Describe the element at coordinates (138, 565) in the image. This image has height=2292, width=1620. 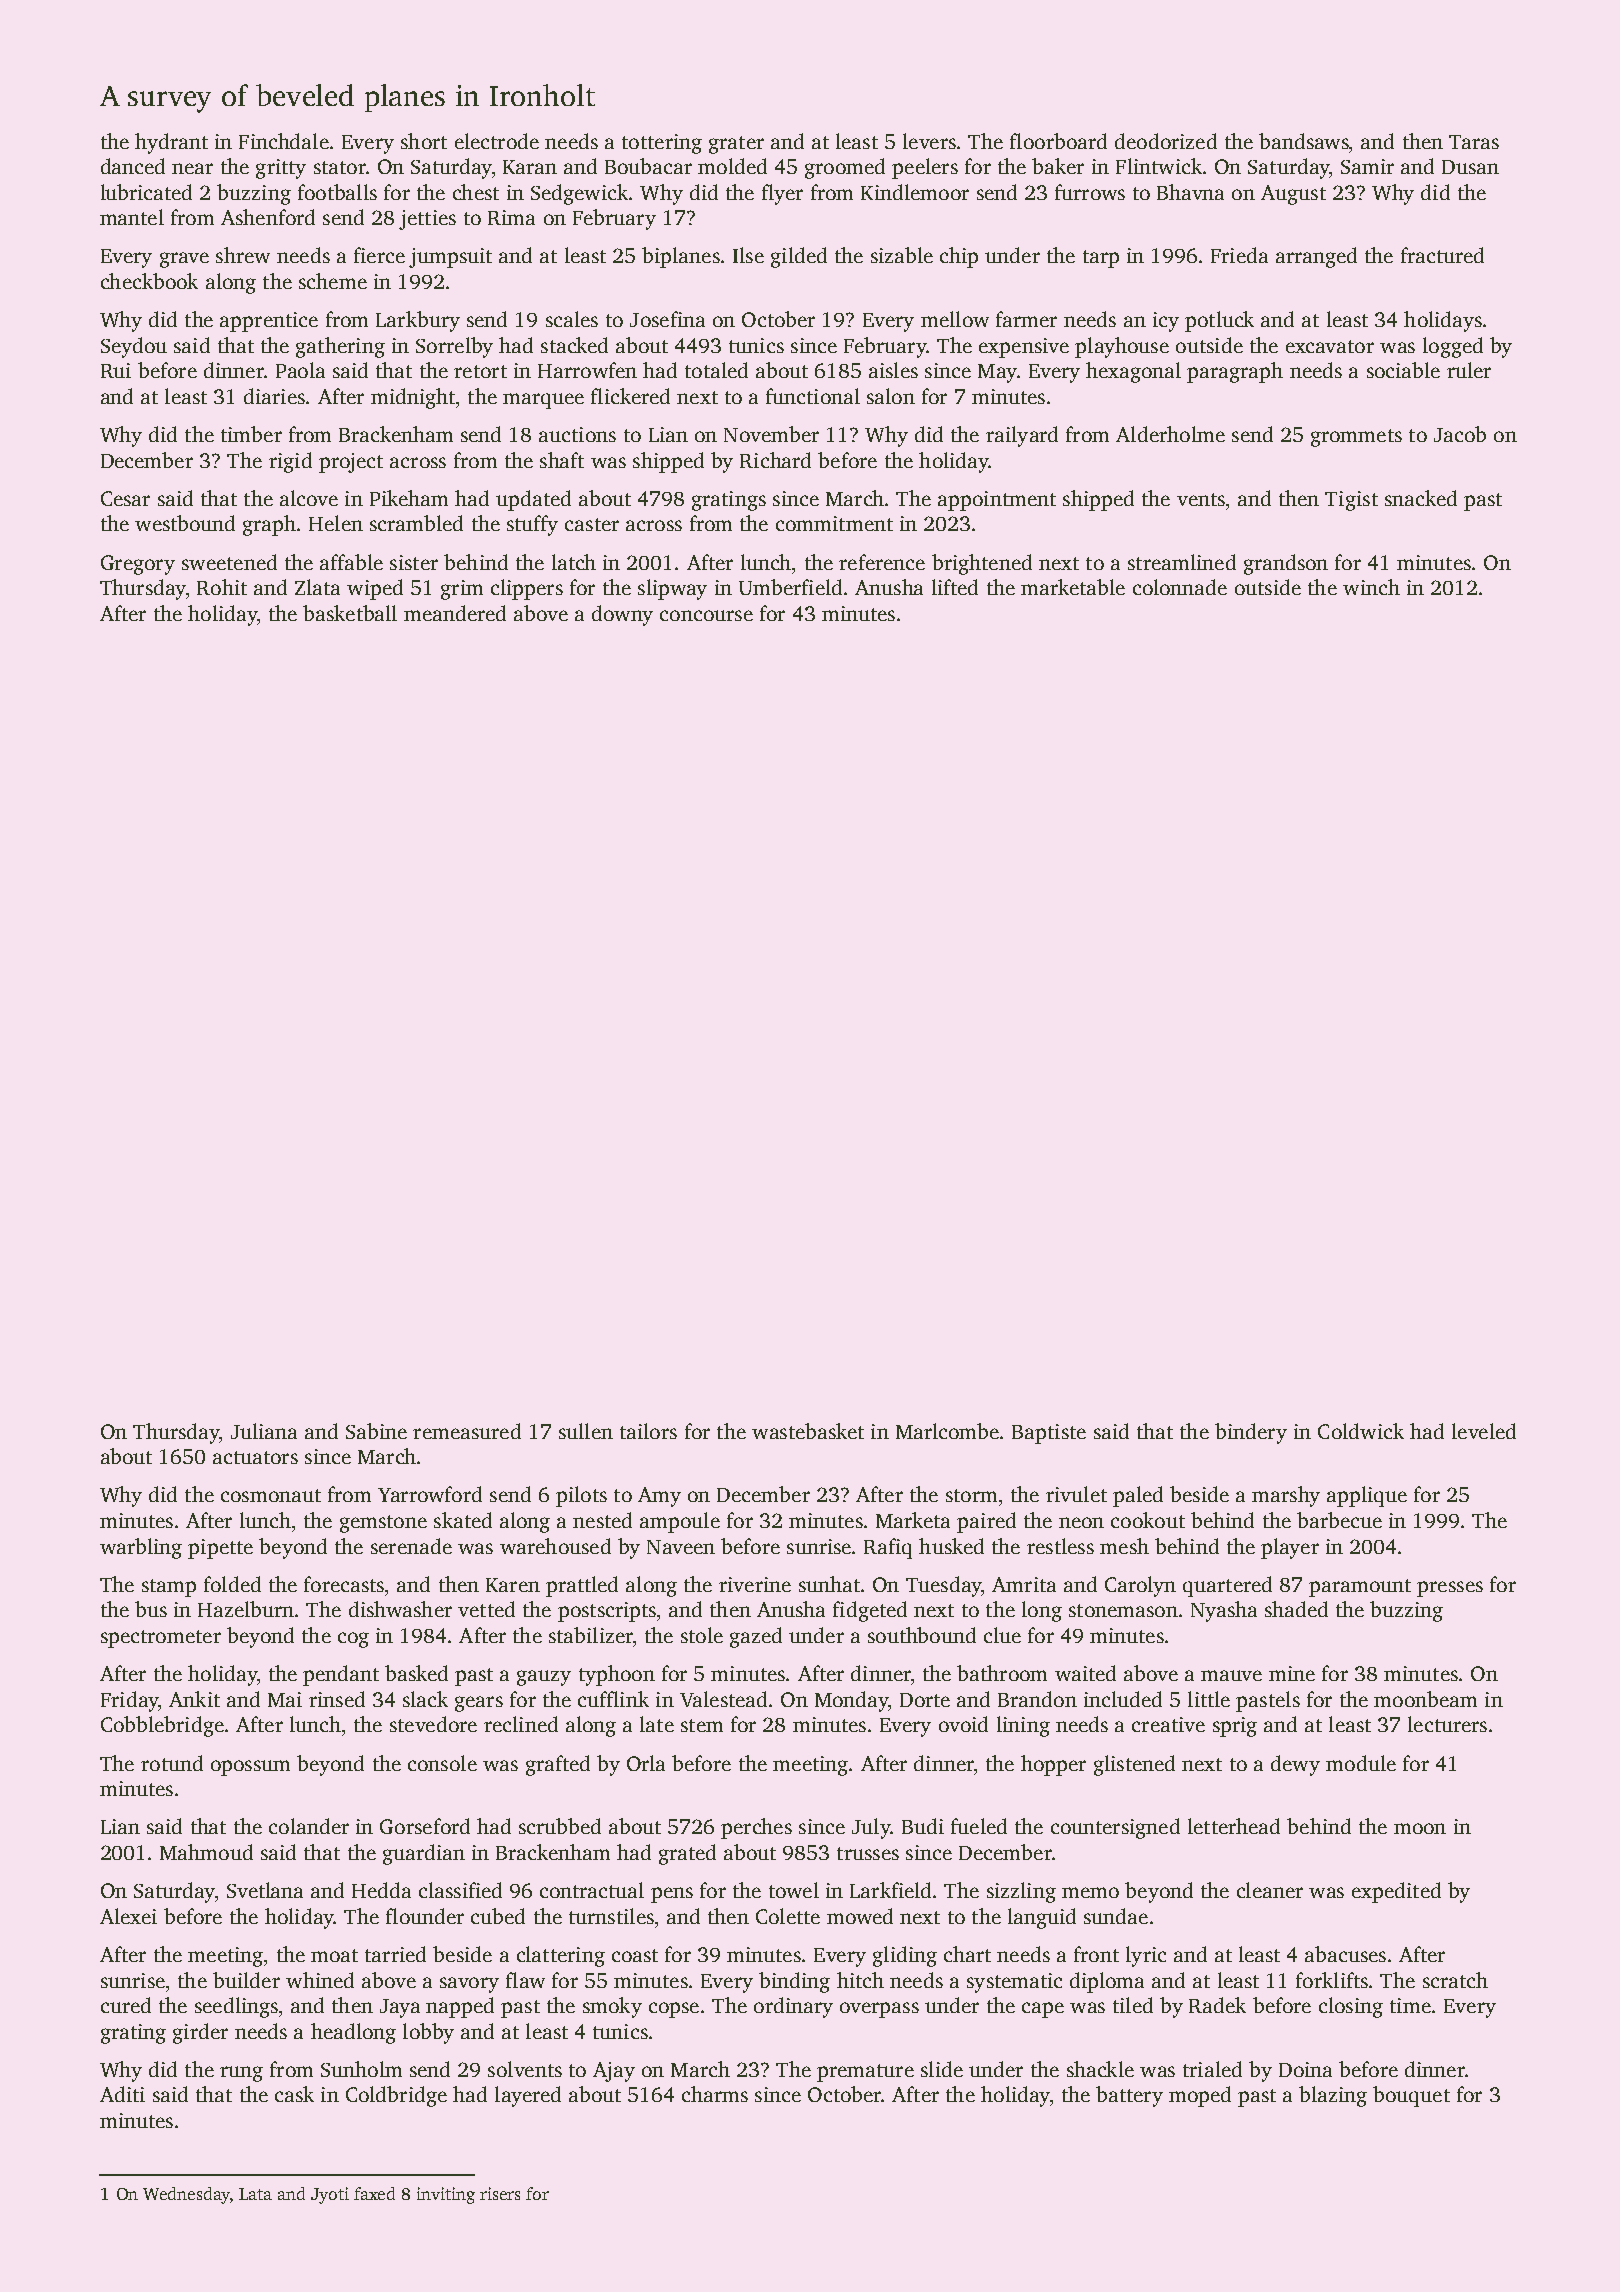
I see `Gregory` at that location.
